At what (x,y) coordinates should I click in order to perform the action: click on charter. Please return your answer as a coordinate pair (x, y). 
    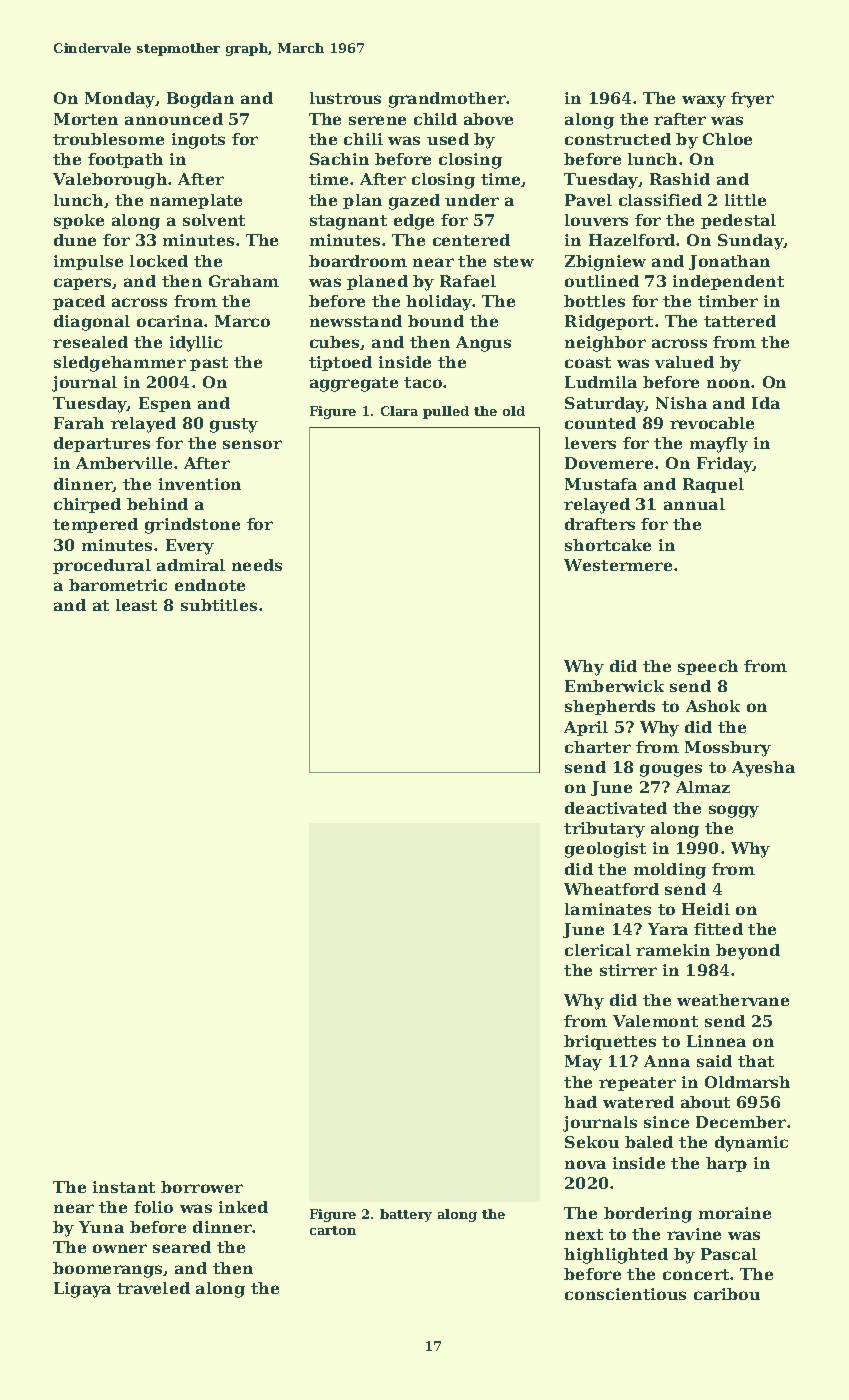
    Looking at the image, I should click on (598, 747).
